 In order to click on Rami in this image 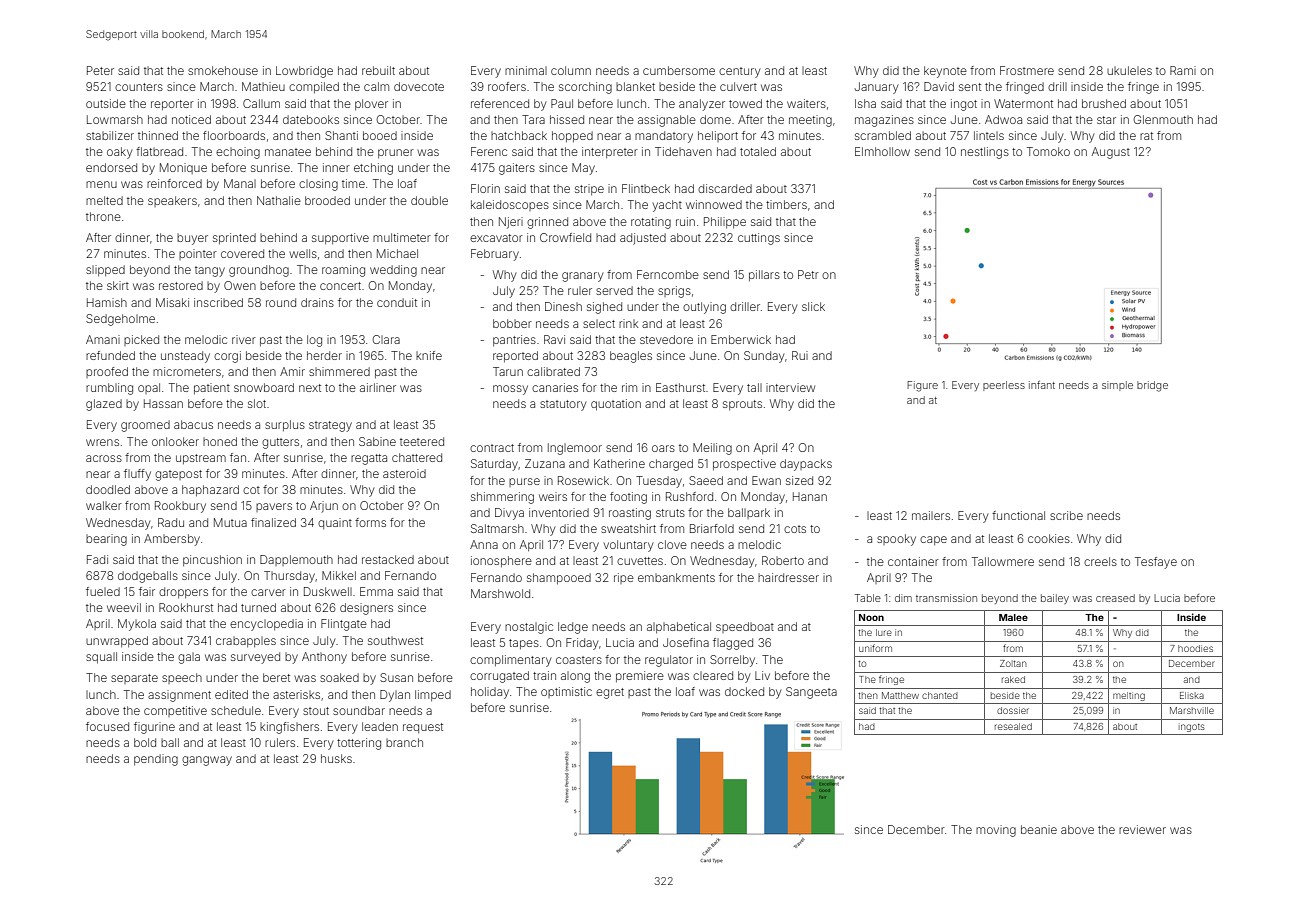, I will do `click(1183, 70)`.
